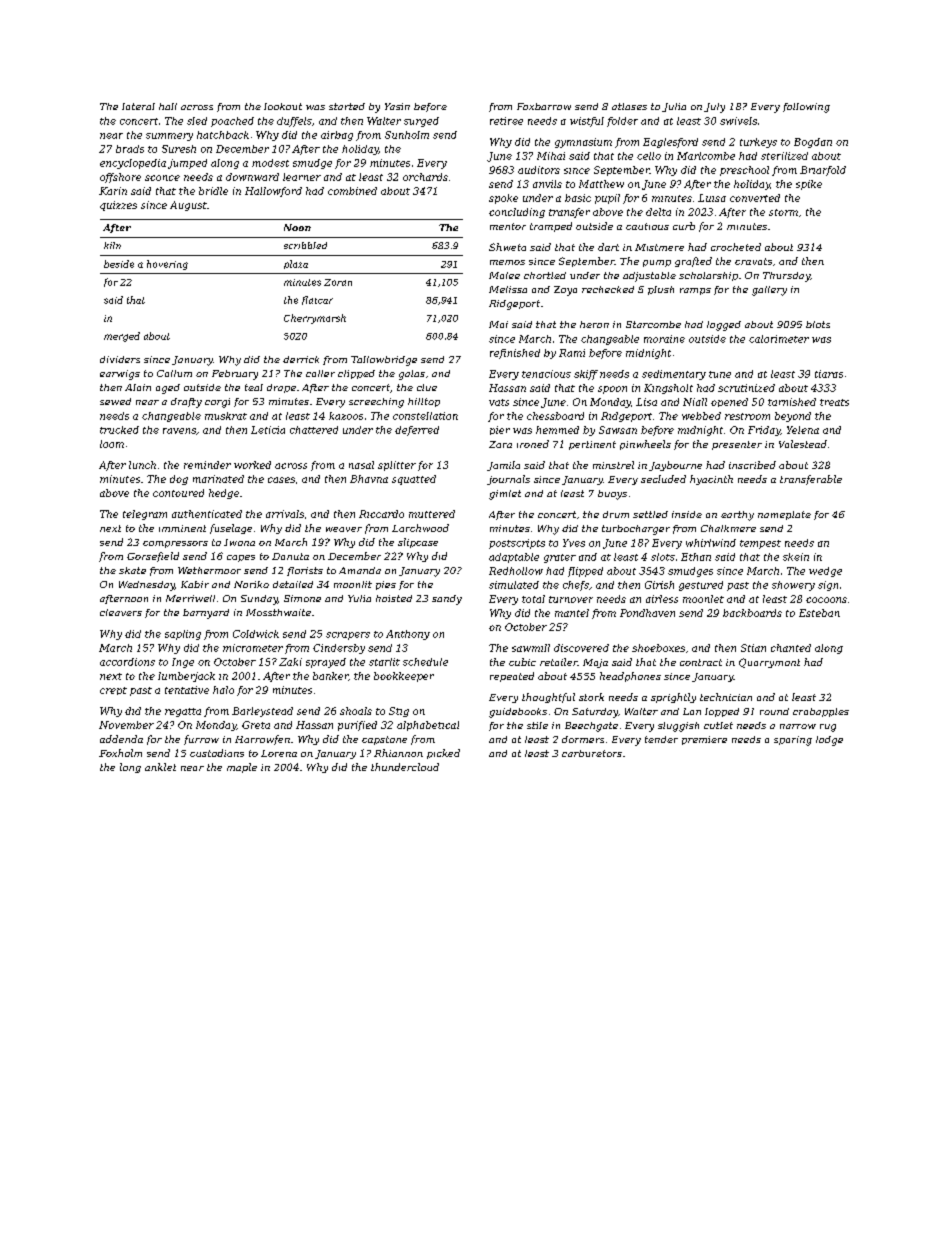  What do you see at coordinates (153, 557) in the document?
I see `Gorsefield` at bounding box center [153, 557].
